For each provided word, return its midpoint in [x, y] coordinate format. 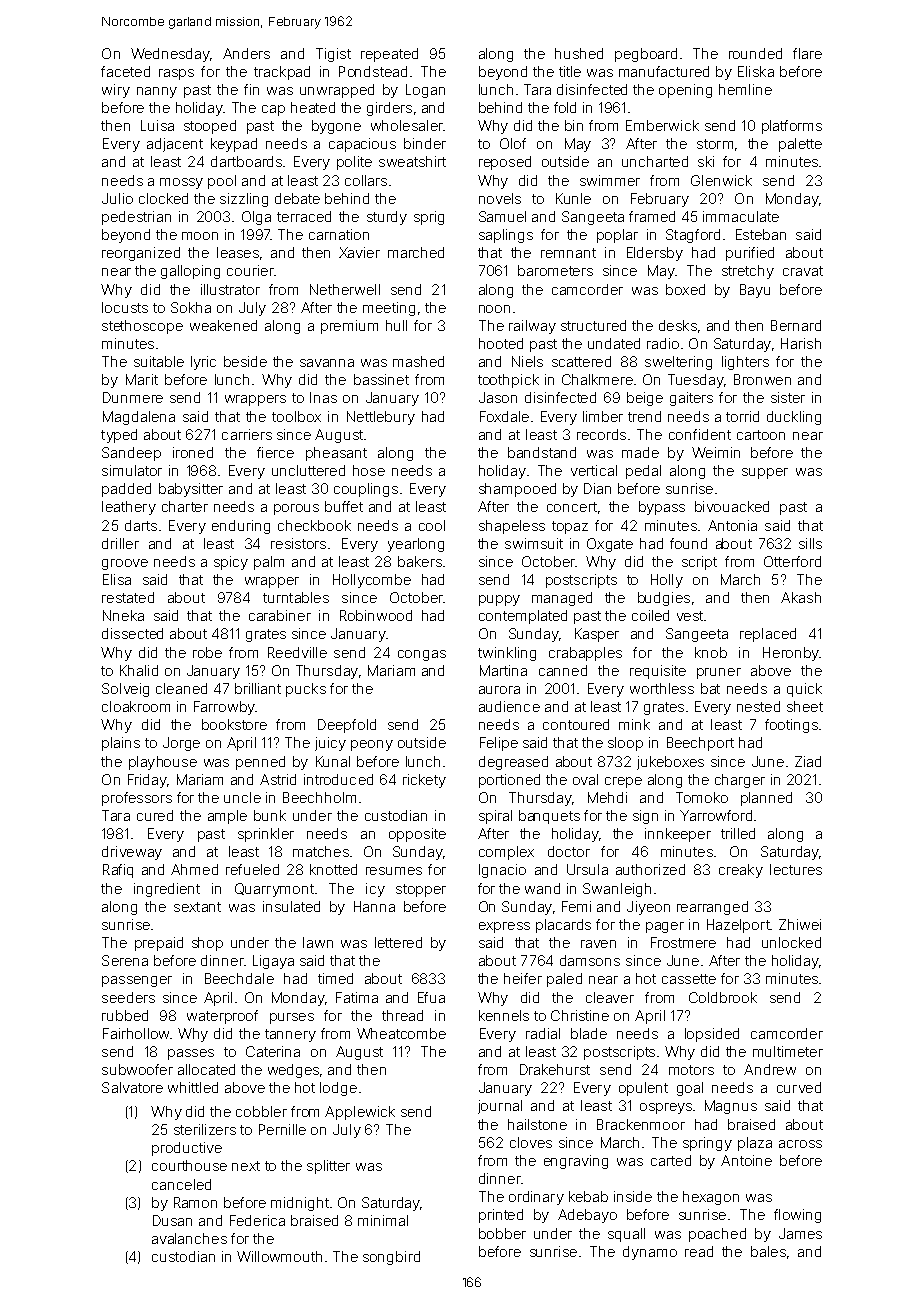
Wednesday [170, 55]
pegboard [646, 55]
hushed [579, 53]
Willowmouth [279, 1256]
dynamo [650, 1253]
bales [768, 1251]
